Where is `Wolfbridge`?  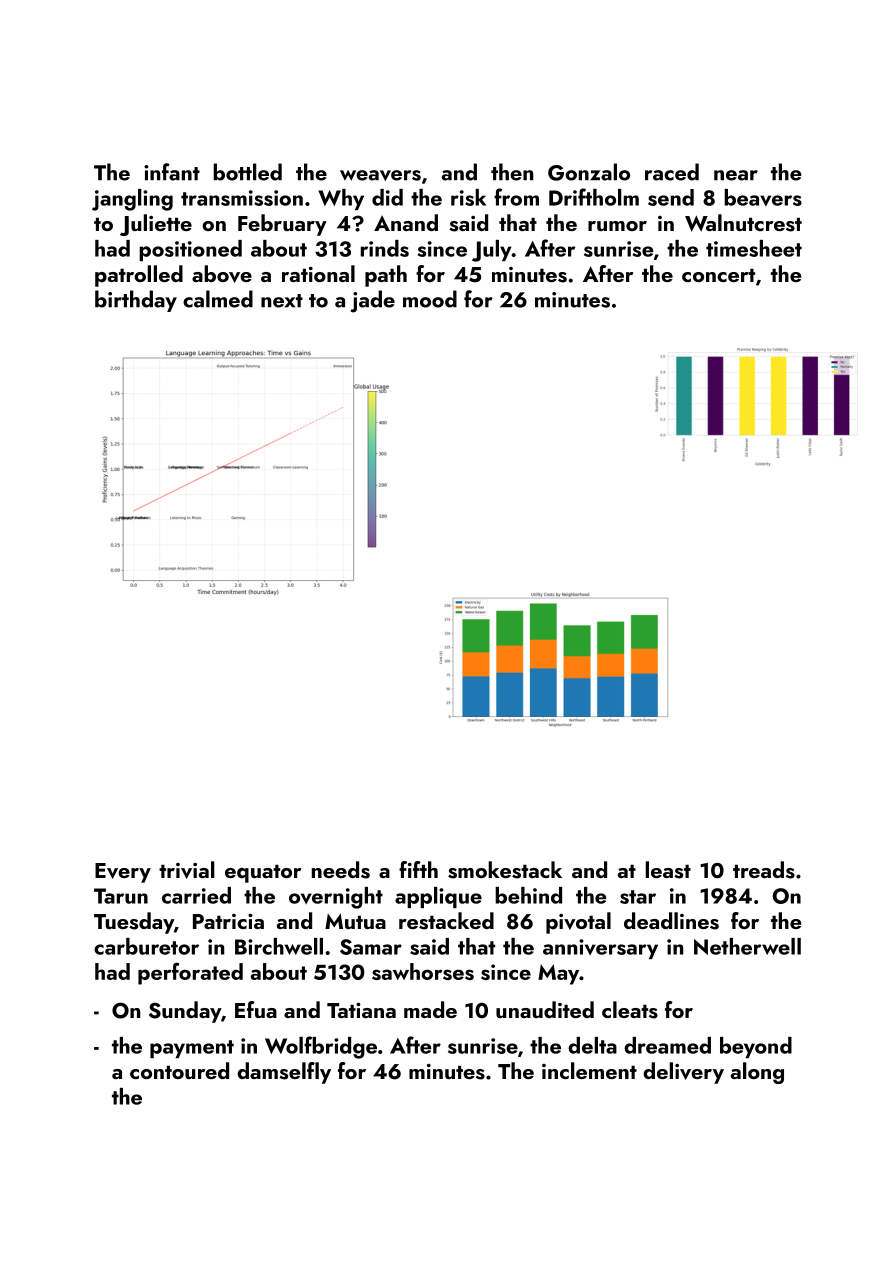
Wolfbridge is located at coordinates (321, 1047).
